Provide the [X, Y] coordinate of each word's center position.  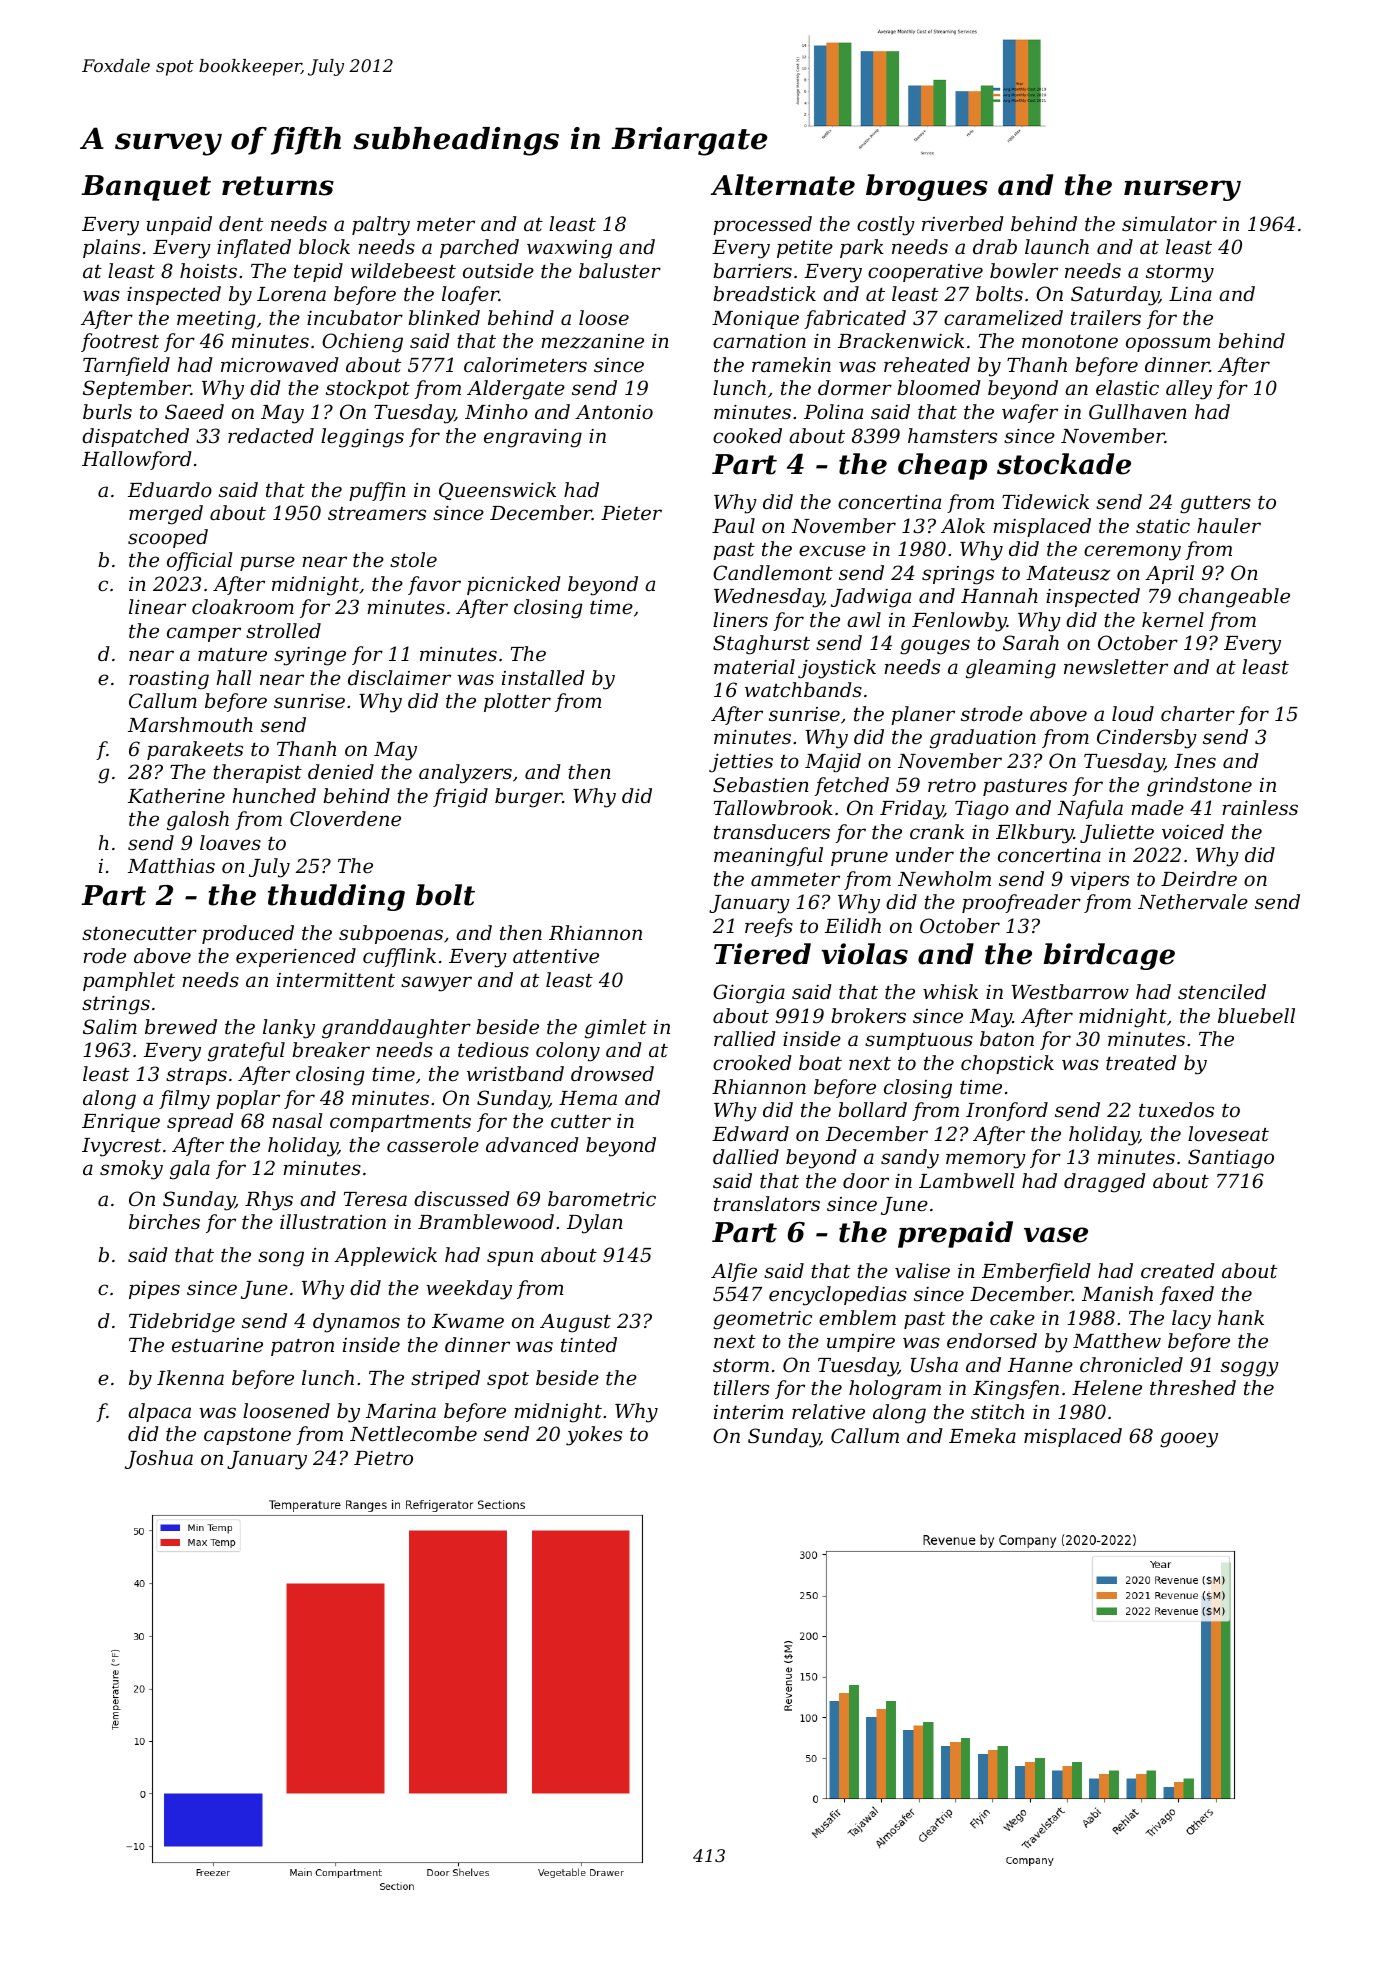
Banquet [146, 188]
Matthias [171, 865]
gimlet [616, 1029]
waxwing [569, 249]
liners [740, 619]
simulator [1169, 223]
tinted [589, 1344]
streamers [377, 513]
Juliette [1117, 833]
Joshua [159, 1459]
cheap [942, 466]
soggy [1250, 1369]
